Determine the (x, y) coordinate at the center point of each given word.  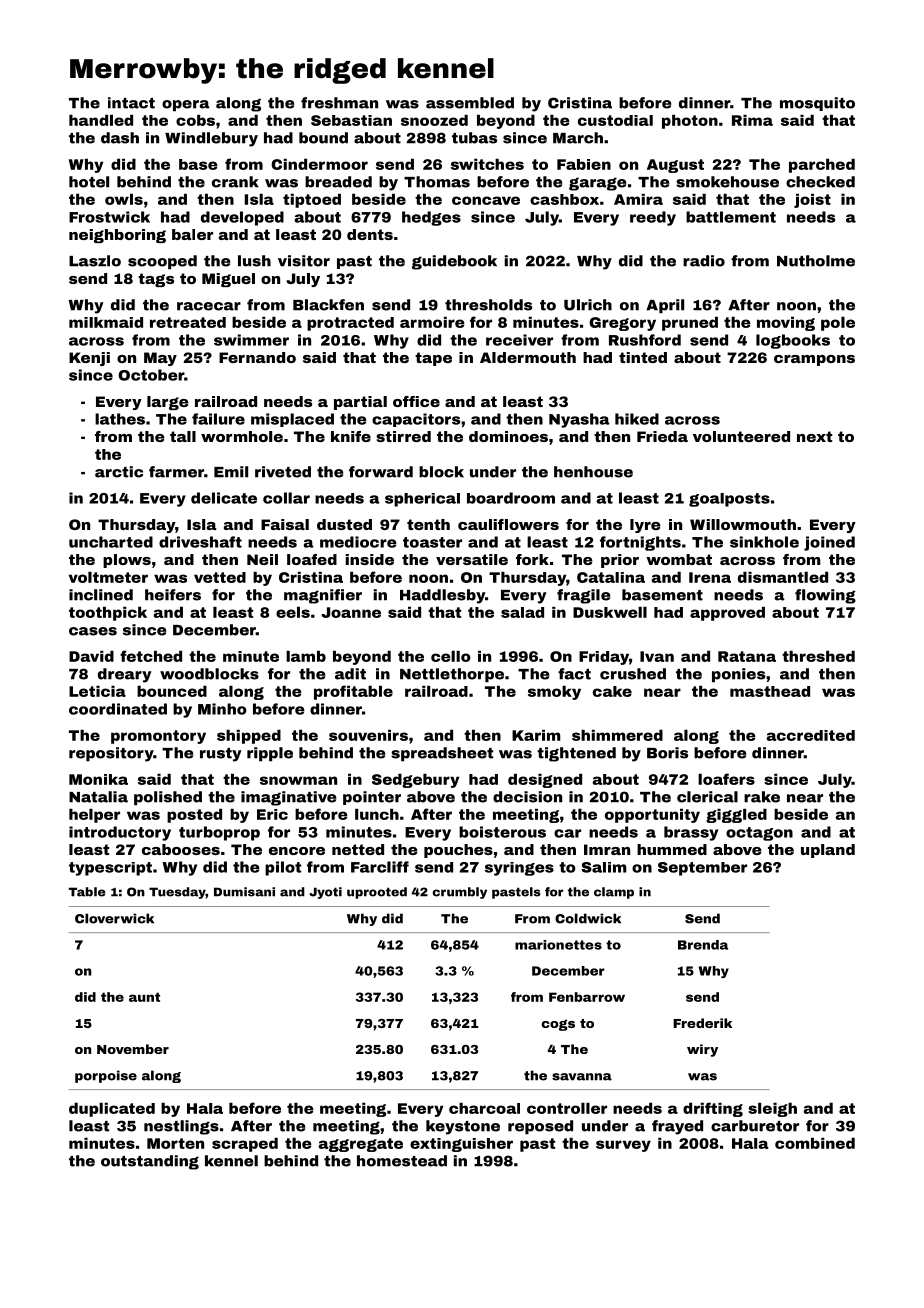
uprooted (377, 893)
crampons (814, 360)
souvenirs (368, 735)
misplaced (292, 420)
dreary (125, 675)
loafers (726, 779)
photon (690, 122)
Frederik (702, 1023)
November (133, 1049)
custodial (615, 120)
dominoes (508, 436)
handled (101, 120)
